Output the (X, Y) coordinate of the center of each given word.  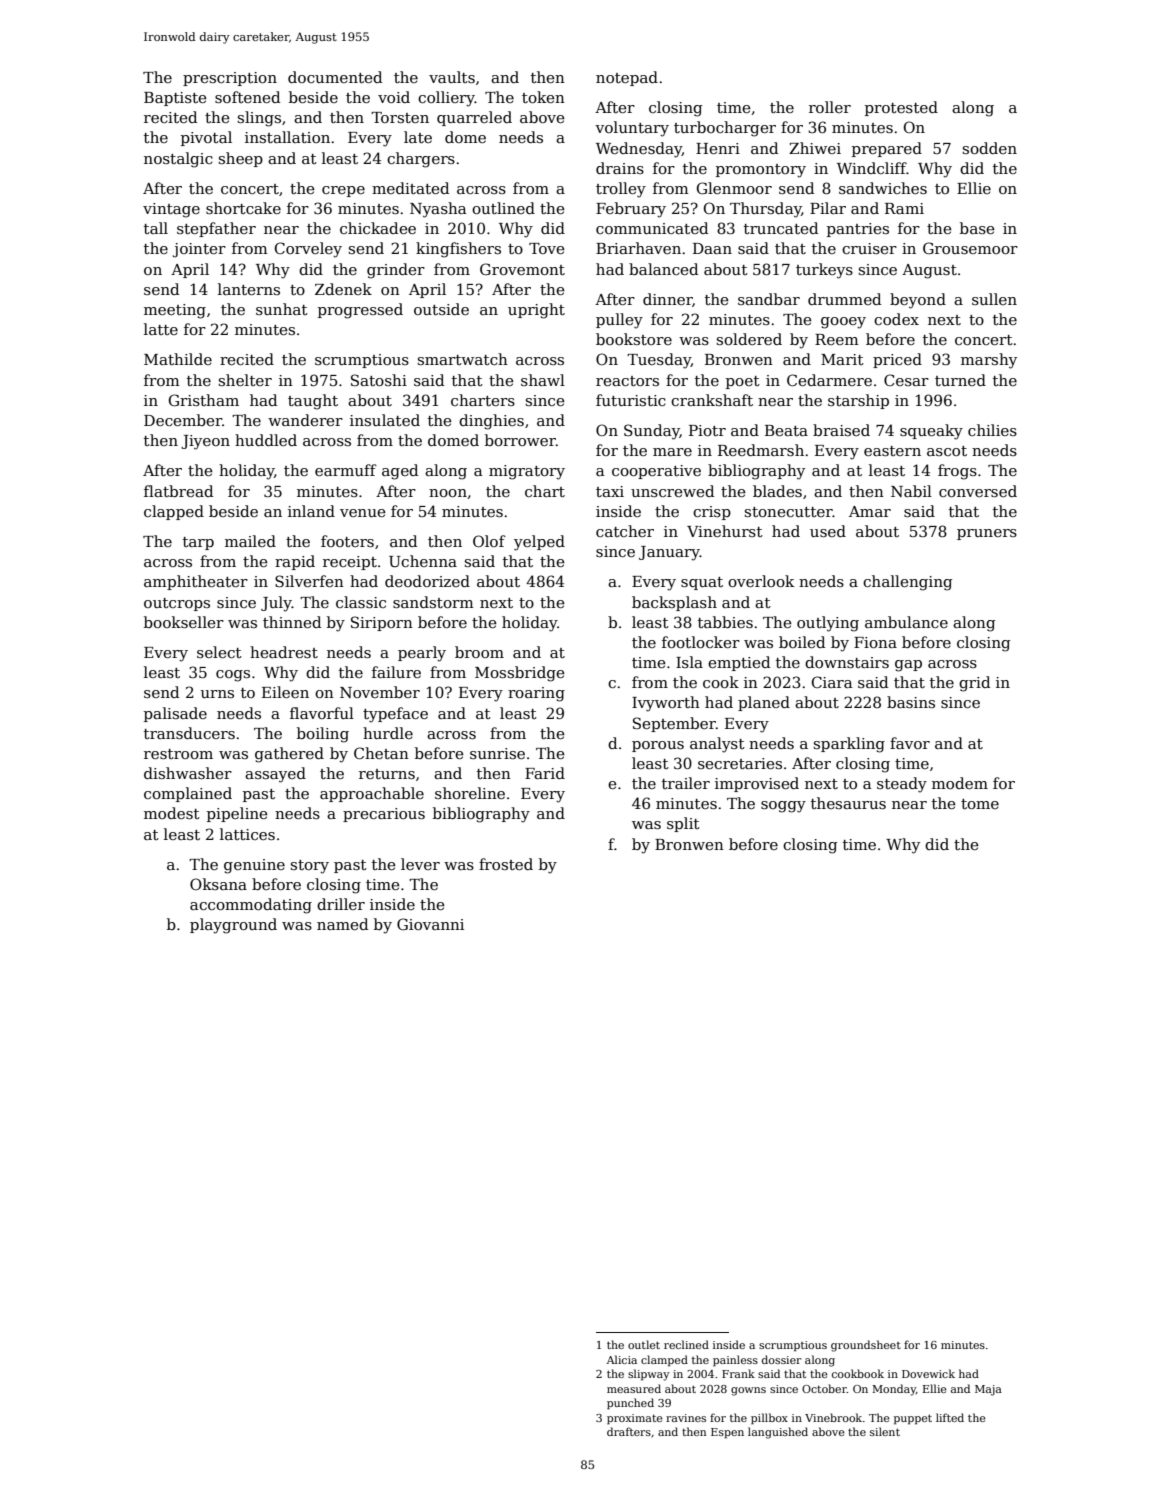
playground (233, 926)
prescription (230, 79)
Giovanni (430, 924)
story (310, 867)
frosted (506, 864)
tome (980, 804)
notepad (627, 78)
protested (901, 108)
